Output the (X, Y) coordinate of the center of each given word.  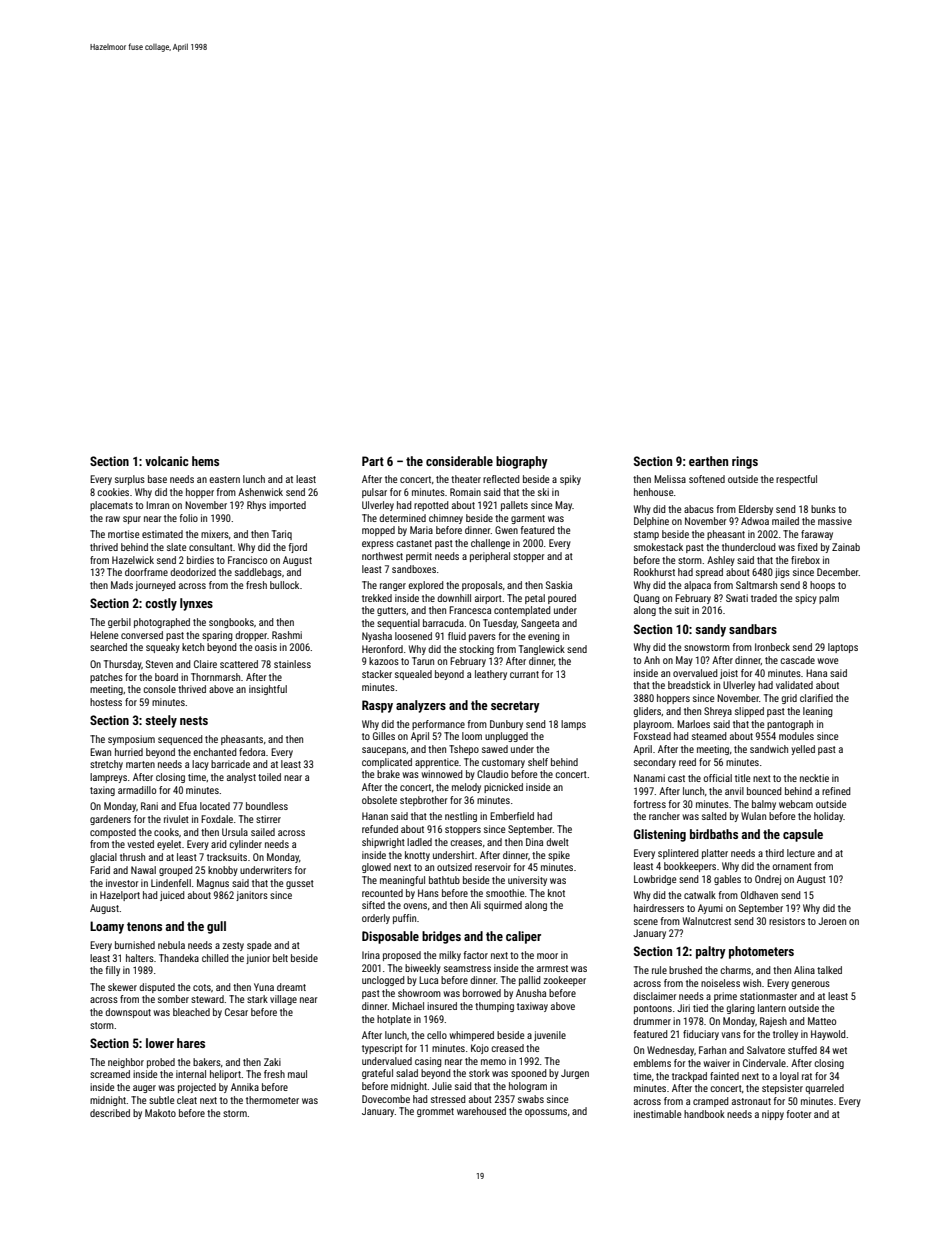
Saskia (559, 585)
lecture (801, 853)
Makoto (160, 1113)
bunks (823, 509)
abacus (699, 509)
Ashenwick (260, 492)
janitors (252, 896)
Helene (104, 635)
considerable (459, 461)
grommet (435, 1112)
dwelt (557, 842)
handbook (704, 1114)
